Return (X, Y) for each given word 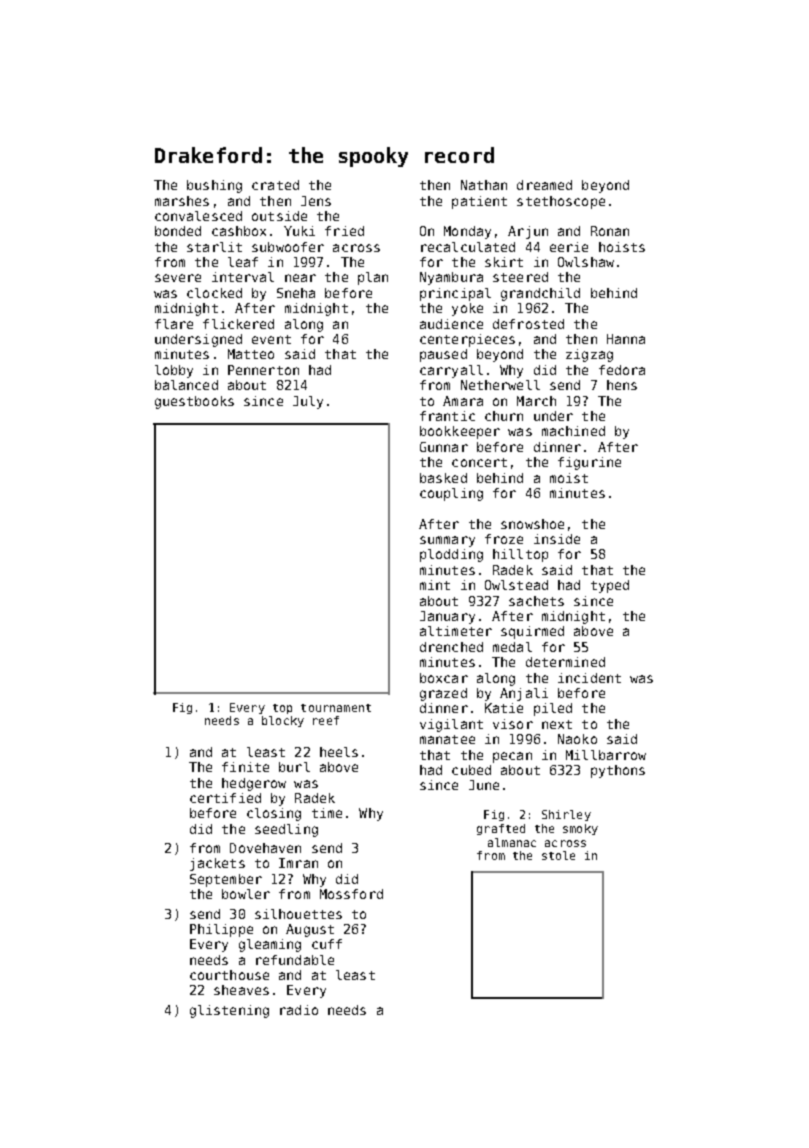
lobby (174, 371)
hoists (622, 247)
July (308, 402)
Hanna (626, 339)
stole (558, 855)
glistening (229, 1011)
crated (275, 185)
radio (299, 1010)
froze (504, 539)
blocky (283, 721)
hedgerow (254, 784)
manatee (447, 739)
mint (435, 585)
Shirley (566, 815)
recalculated (468, 247)
